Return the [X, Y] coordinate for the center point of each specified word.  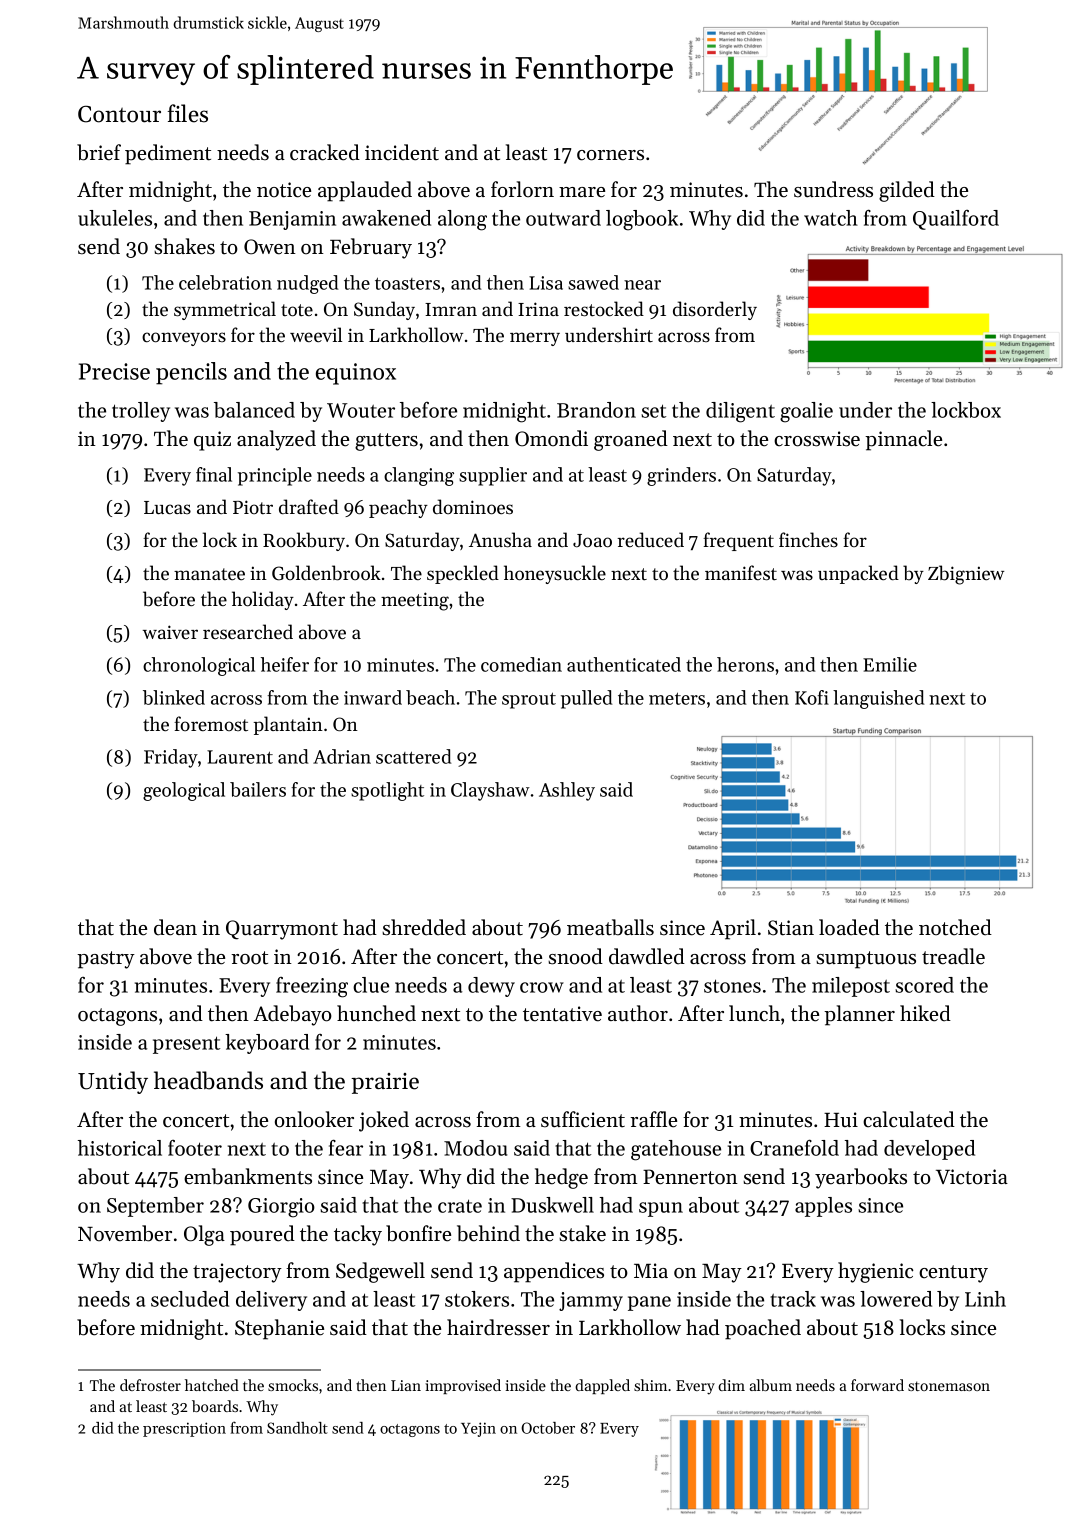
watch [831, 218]
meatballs [610, 927]
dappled [602, 1386]
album [771, 1385]
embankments [248, 1176]
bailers [258, 789]
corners [610, 155]
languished [878, 699]
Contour [119, 114]
